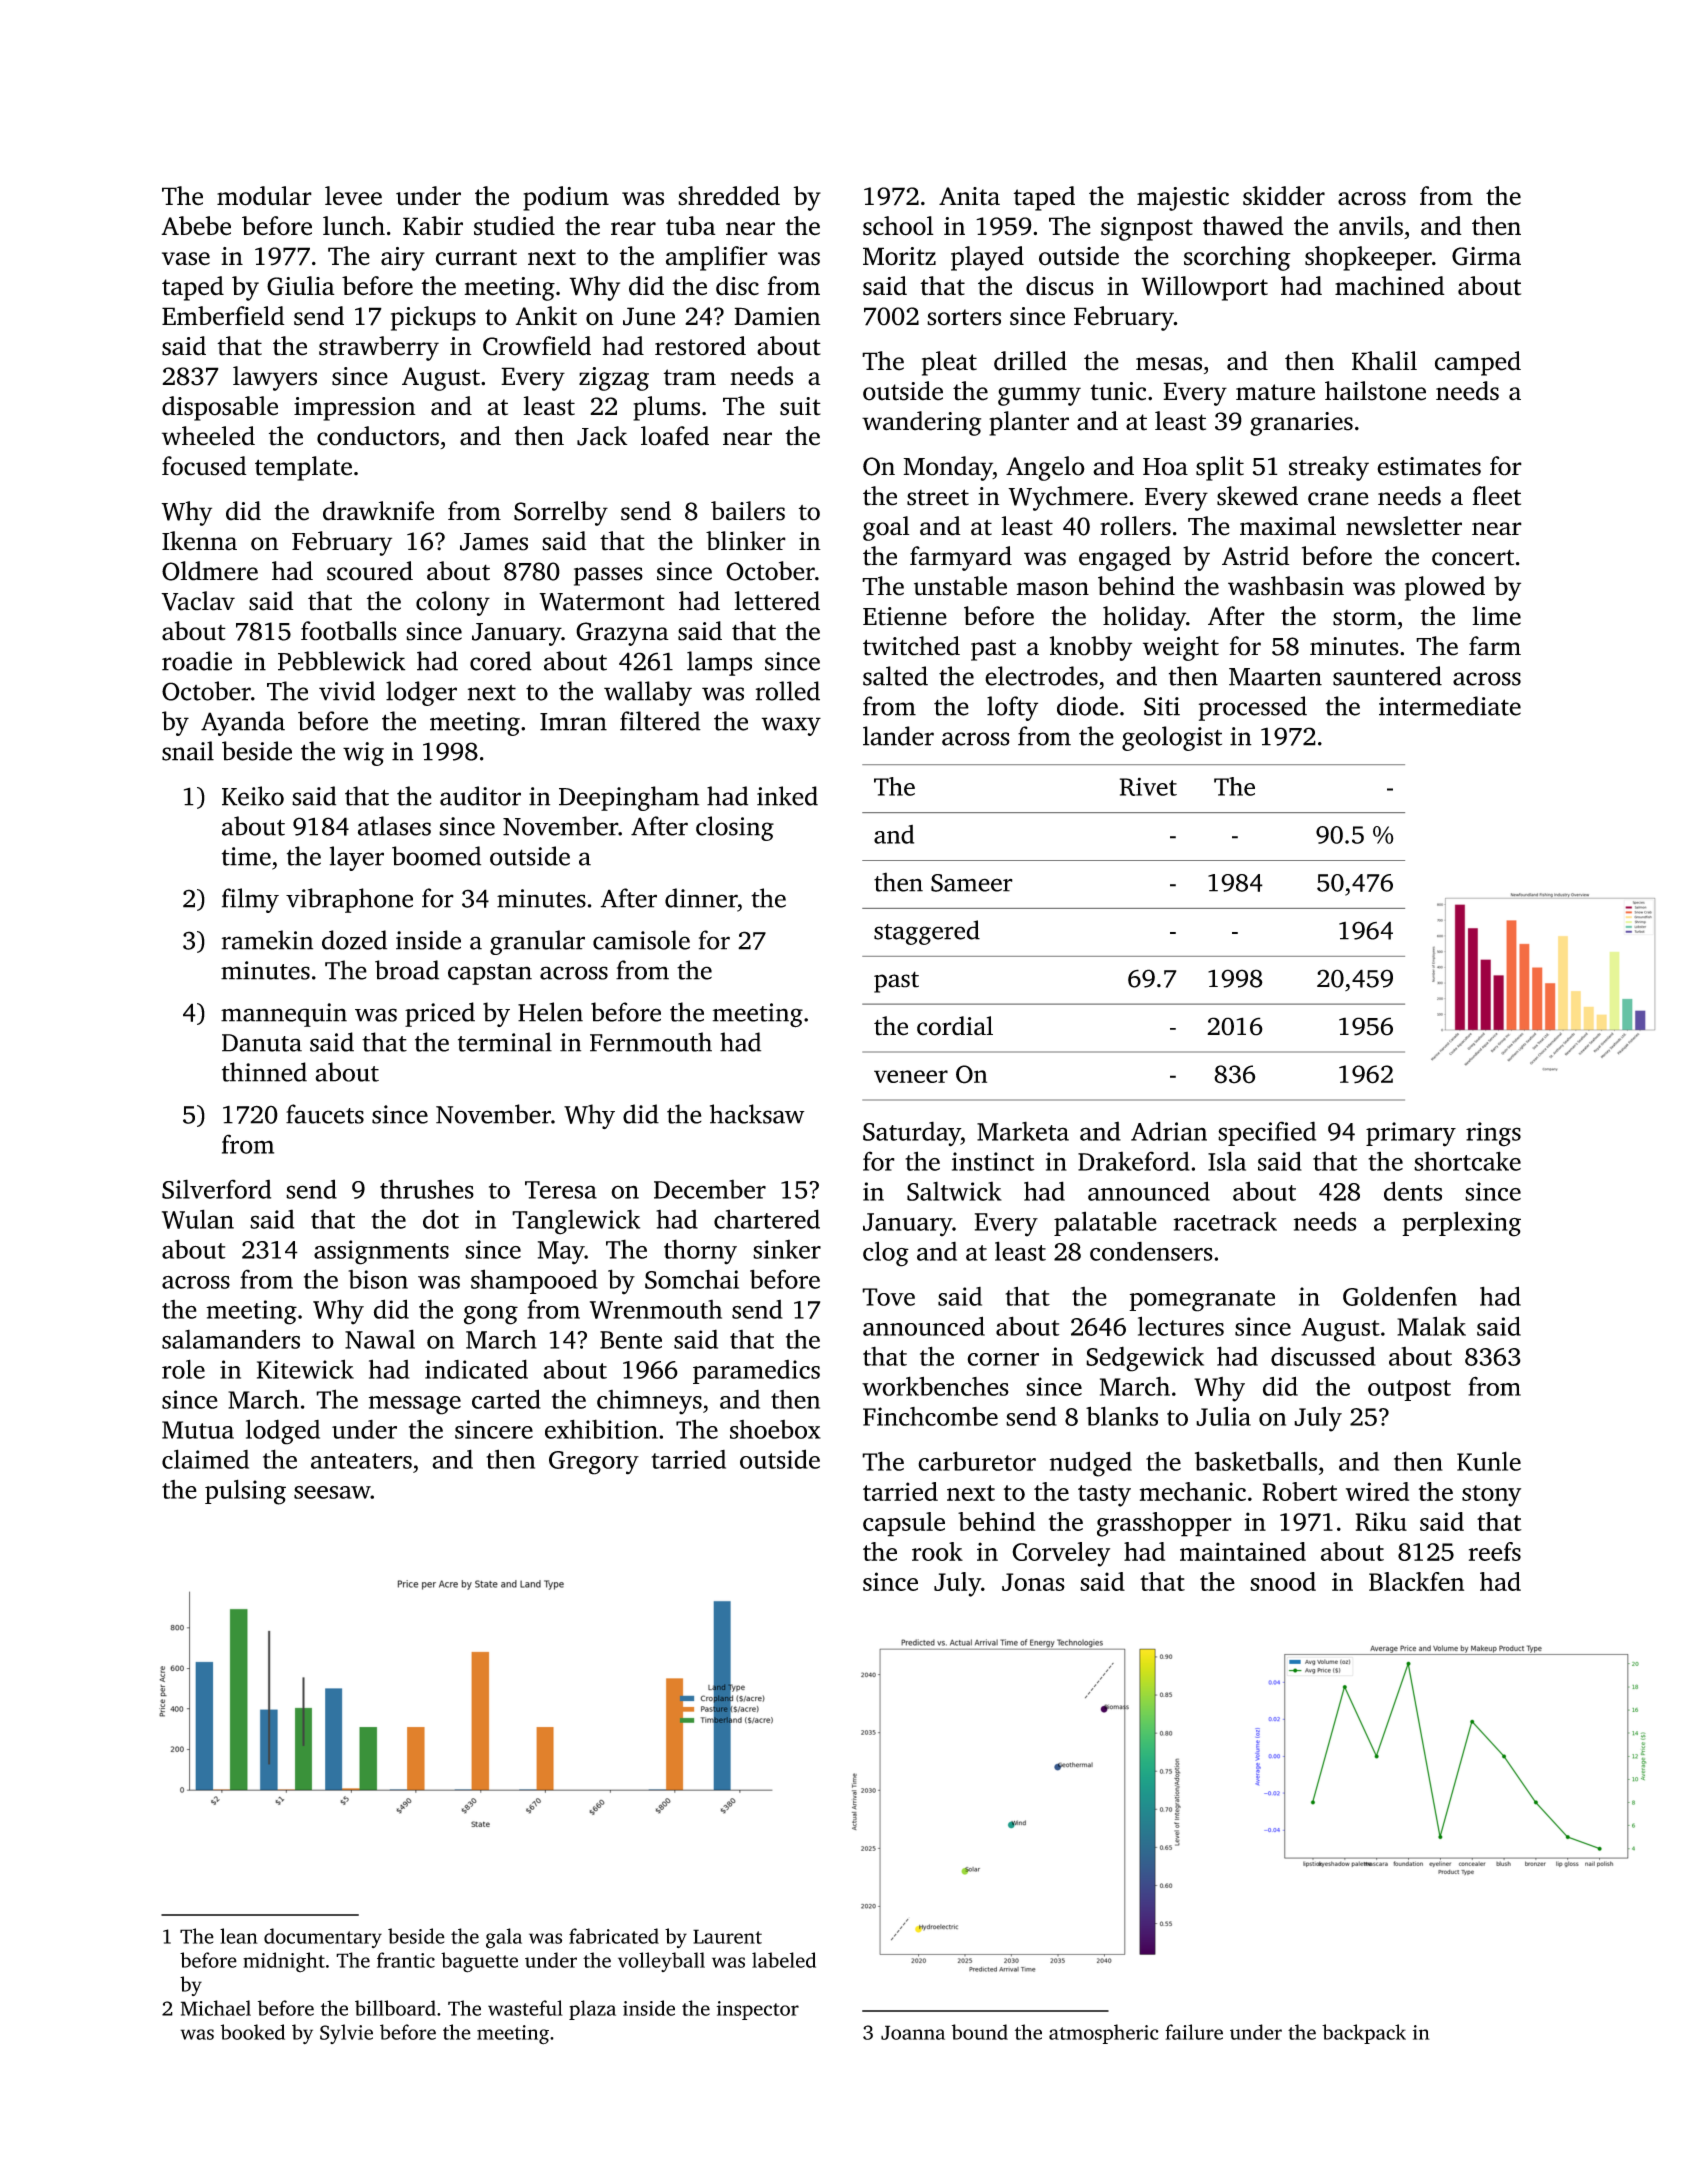  I want to click on pulsing, so click(245, 1492).
